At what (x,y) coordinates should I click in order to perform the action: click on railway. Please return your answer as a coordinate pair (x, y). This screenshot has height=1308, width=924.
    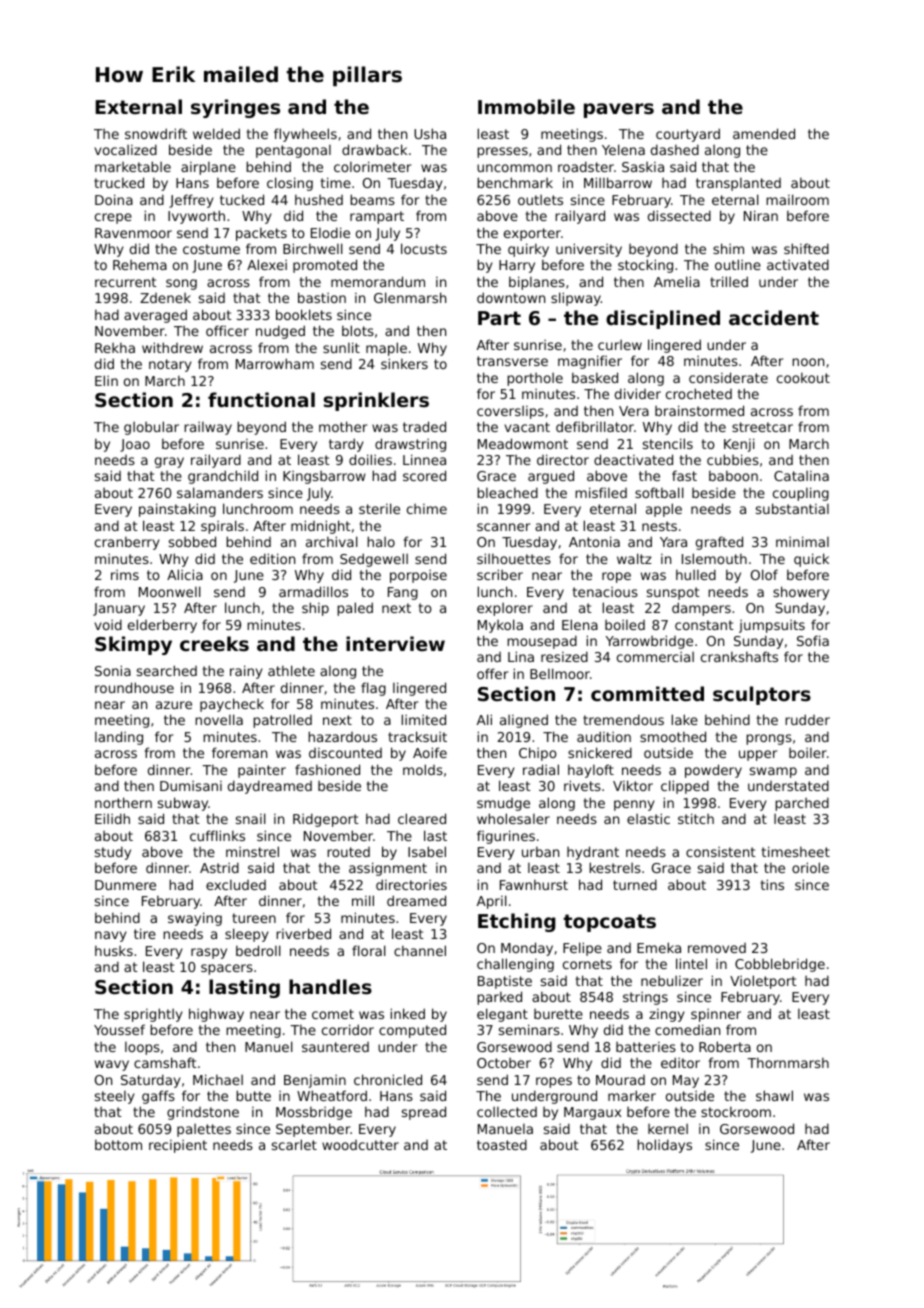
    Looking at the image, I should click on (208, 428).
